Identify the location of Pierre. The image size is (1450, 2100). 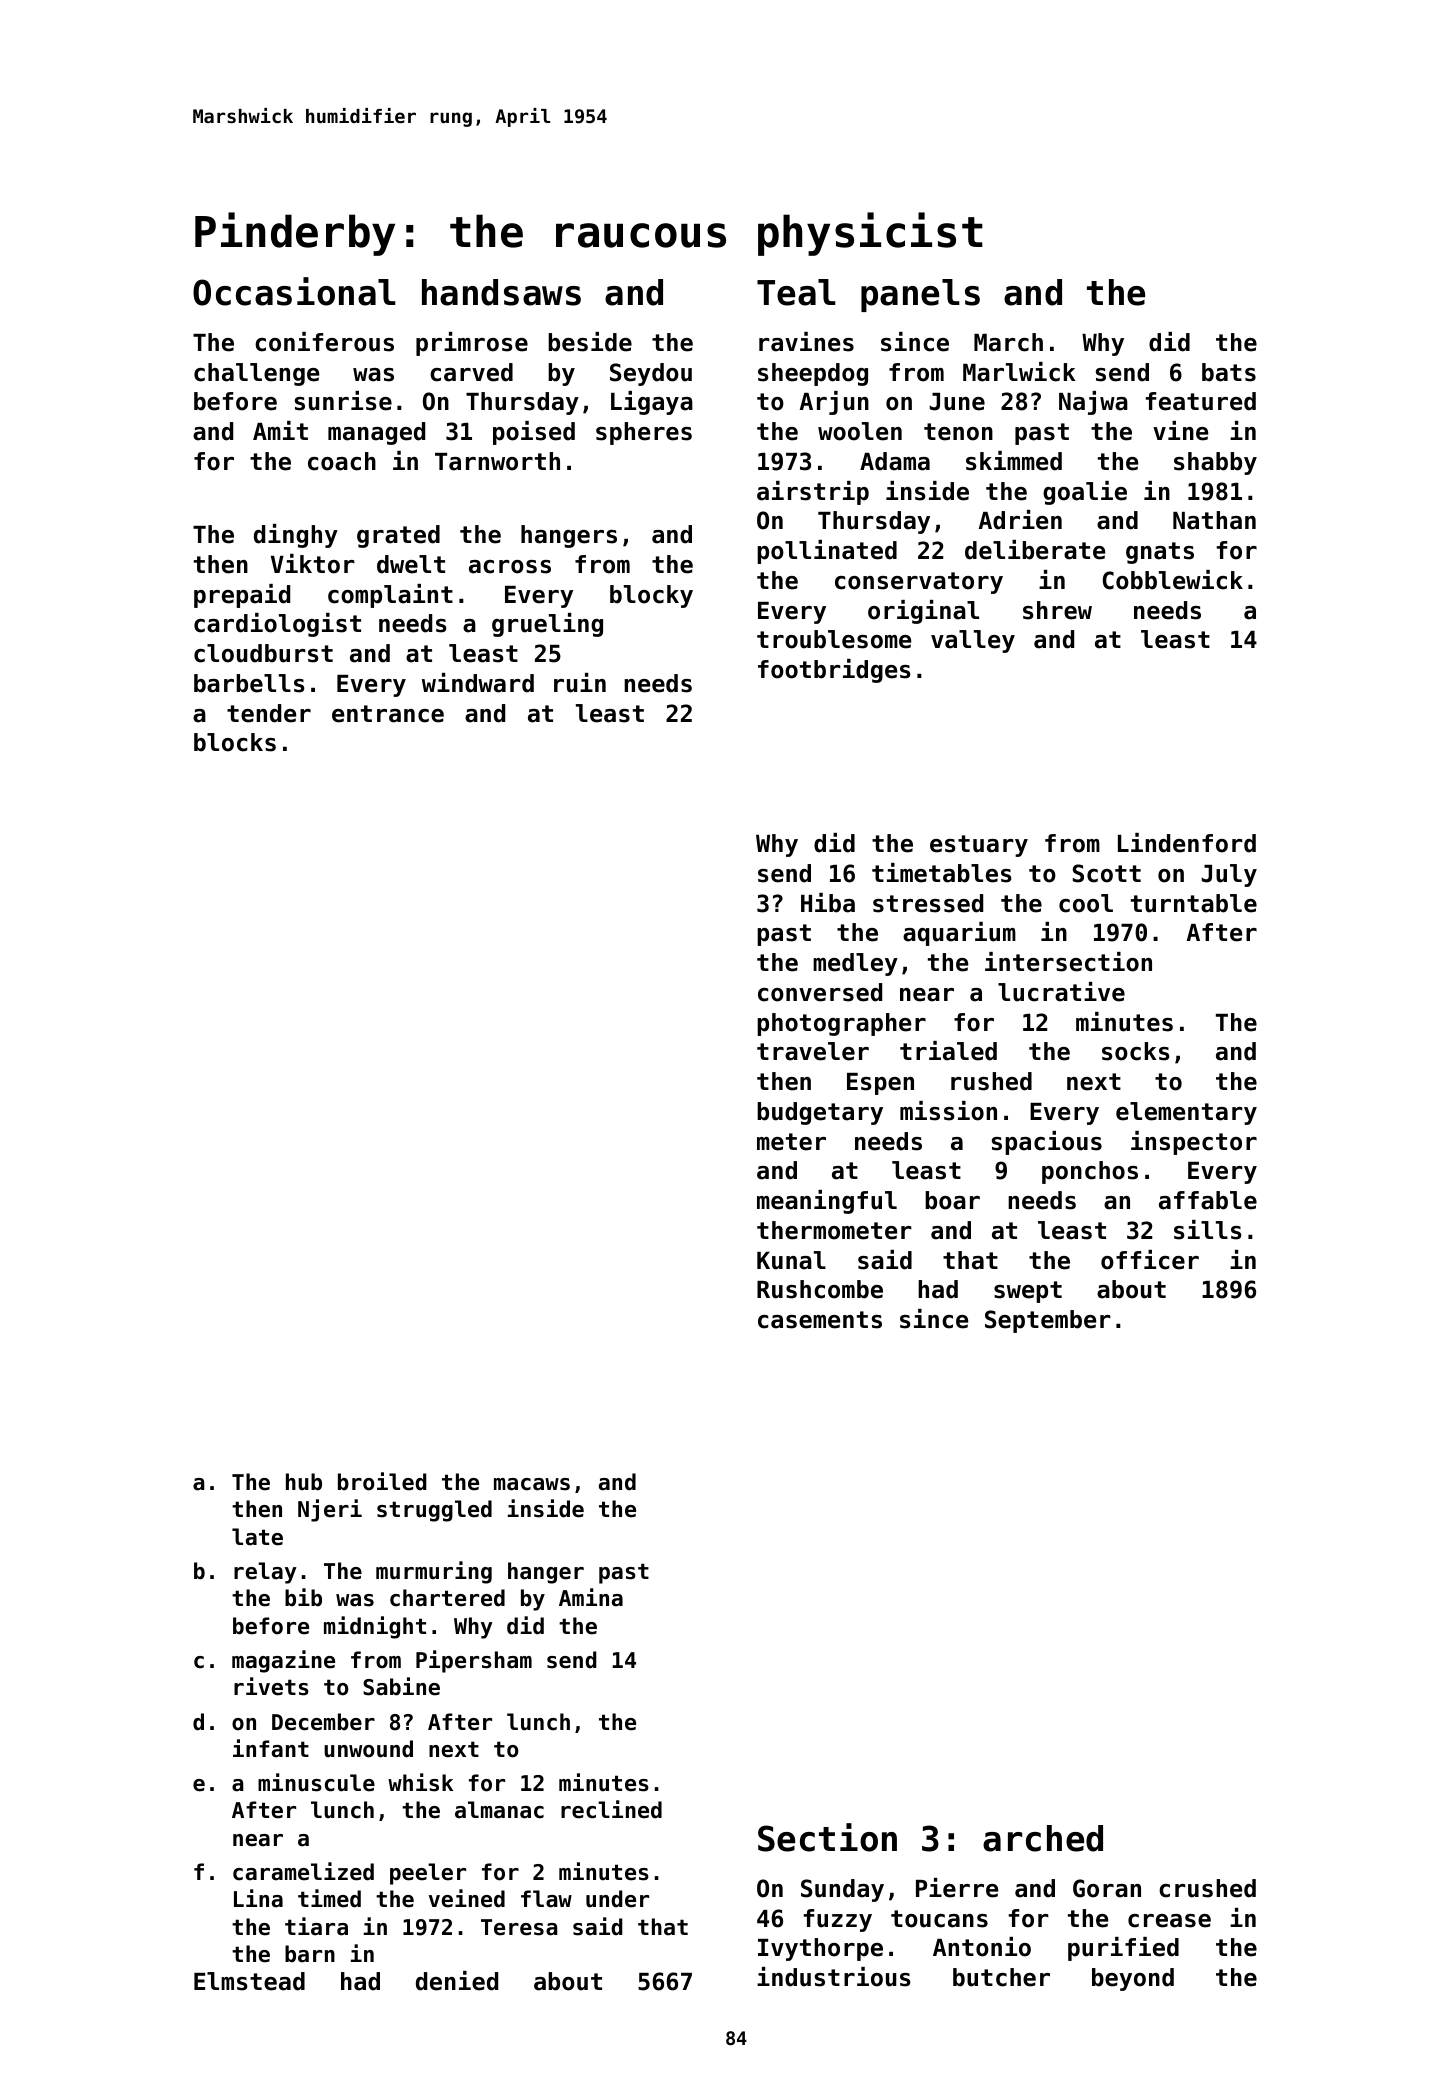
(957, 1888).
